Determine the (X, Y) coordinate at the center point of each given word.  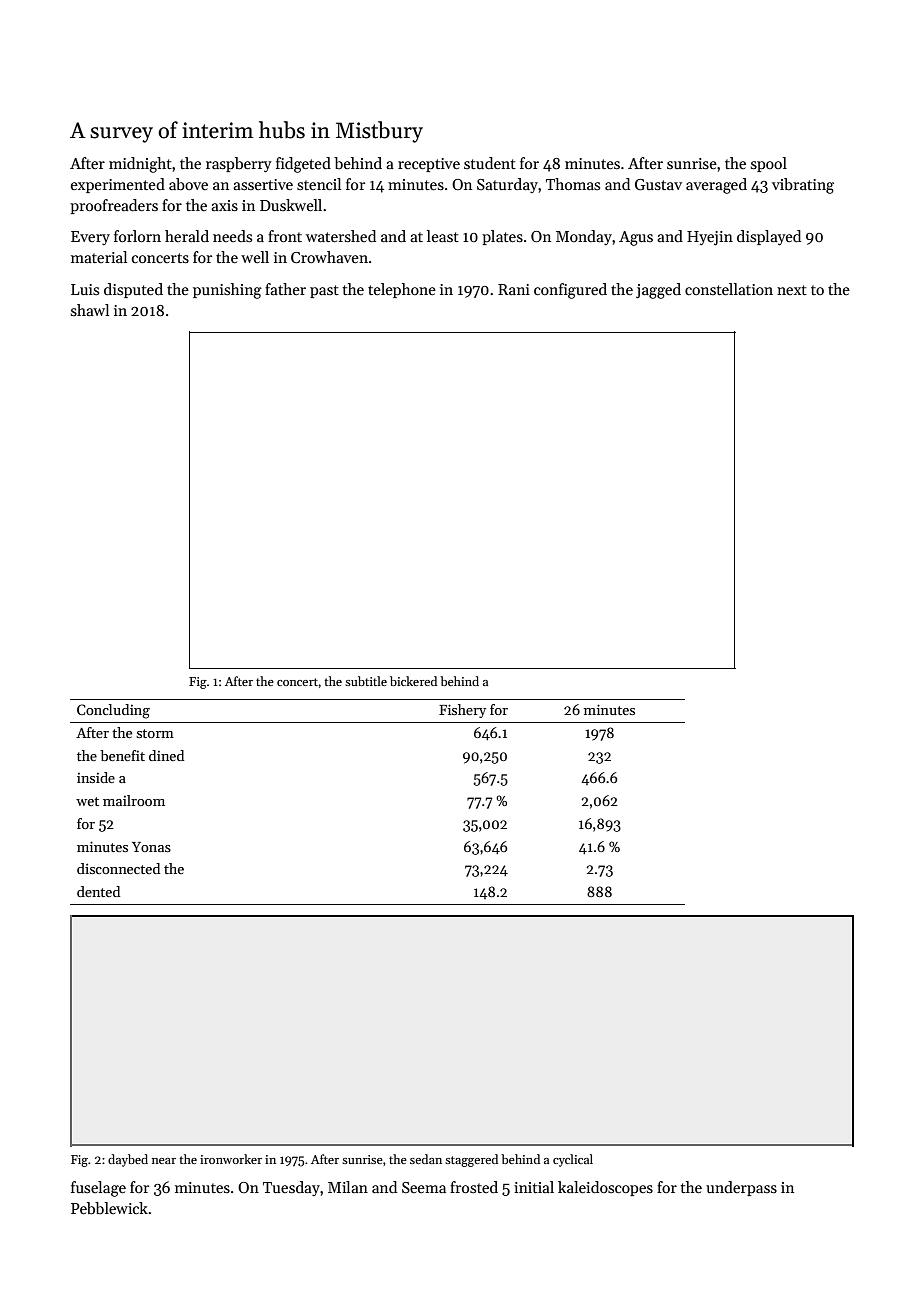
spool (769, 164)
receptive (429, 165)
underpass (741, 1188)
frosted (474, 1187)
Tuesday (291, 1188)
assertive (263, 184)
